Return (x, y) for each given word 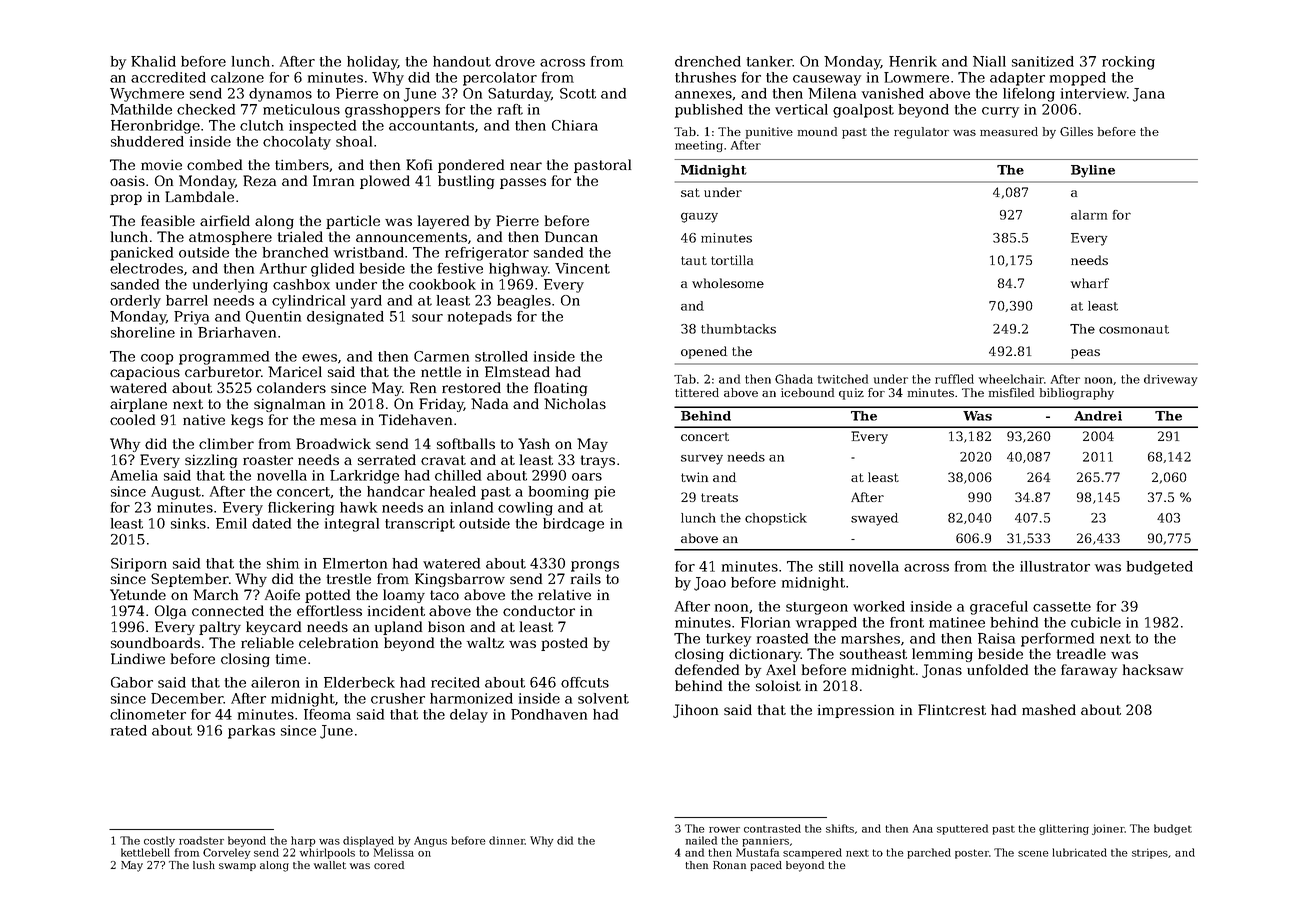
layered (443, 222)
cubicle (1096, 622)
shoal (354, 141)
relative (564, 594)
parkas (251, 732)
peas (1085, 354)
